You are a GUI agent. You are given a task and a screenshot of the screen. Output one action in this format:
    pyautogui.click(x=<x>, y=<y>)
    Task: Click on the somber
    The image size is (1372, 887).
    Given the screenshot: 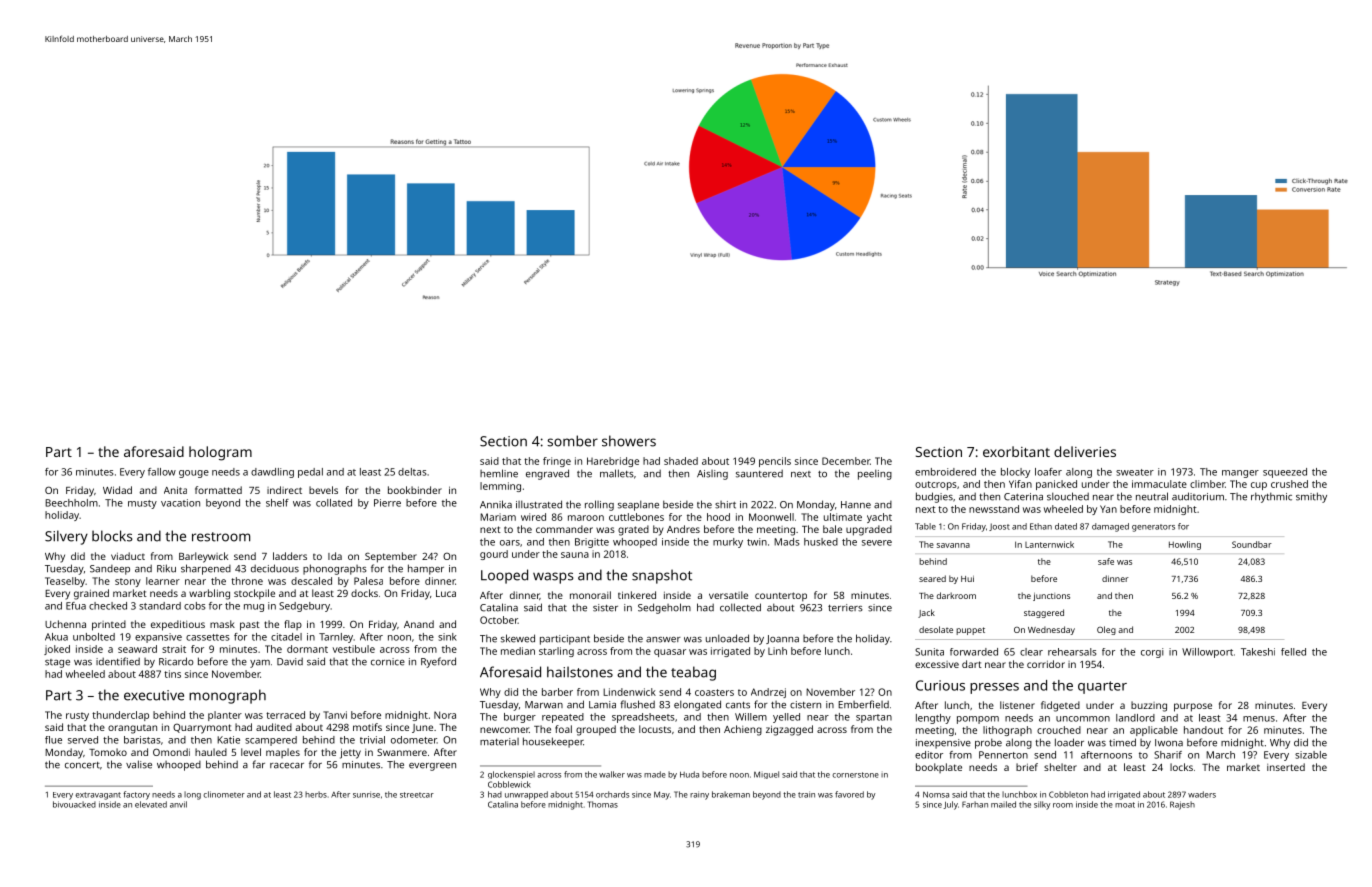 What is the action you would take?
    pyautogui.click(x=572, y=441)
